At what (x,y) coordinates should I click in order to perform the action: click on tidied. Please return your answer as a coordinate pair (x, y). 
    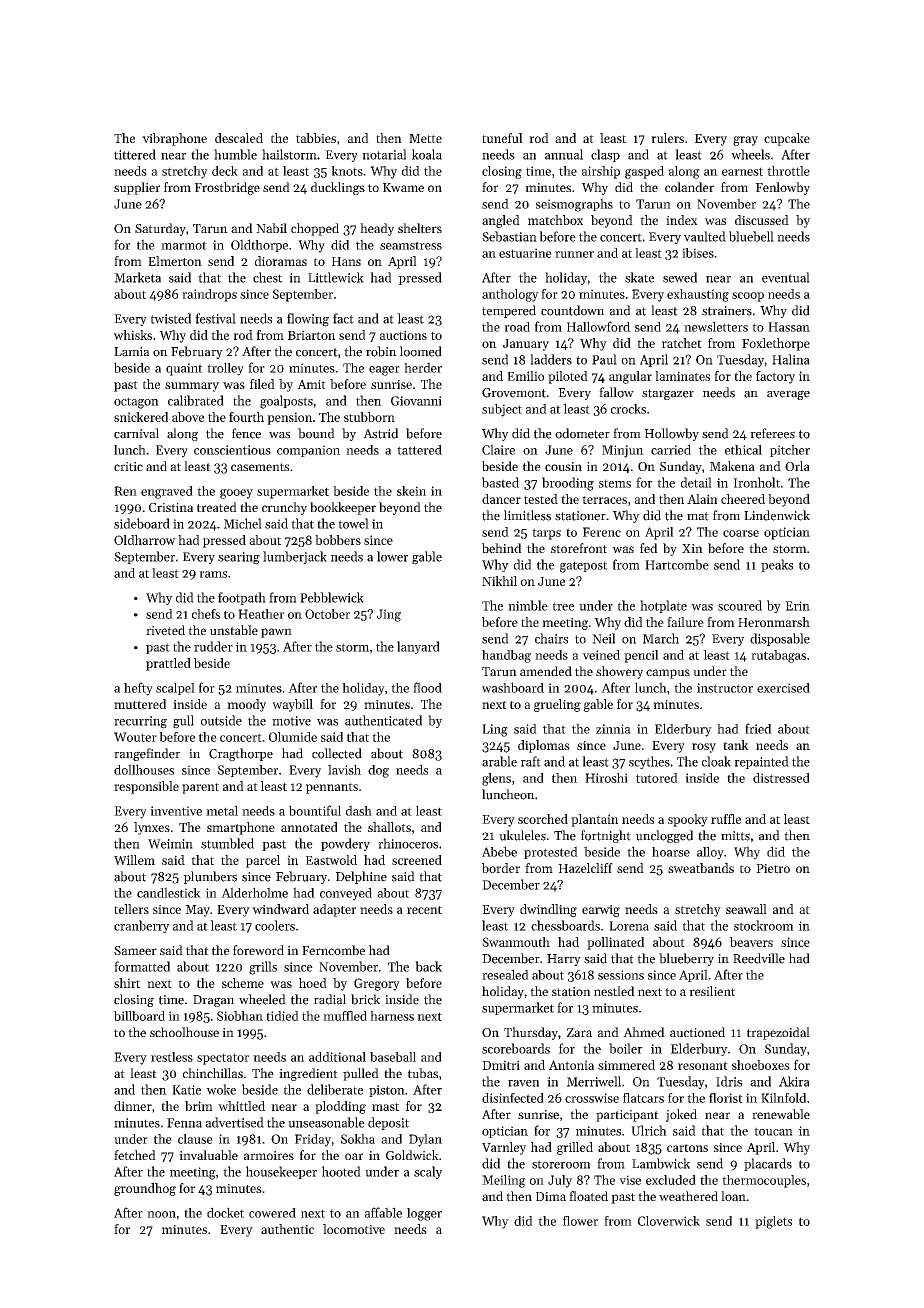
    Looking at the image, I should click on (282, 1016).
